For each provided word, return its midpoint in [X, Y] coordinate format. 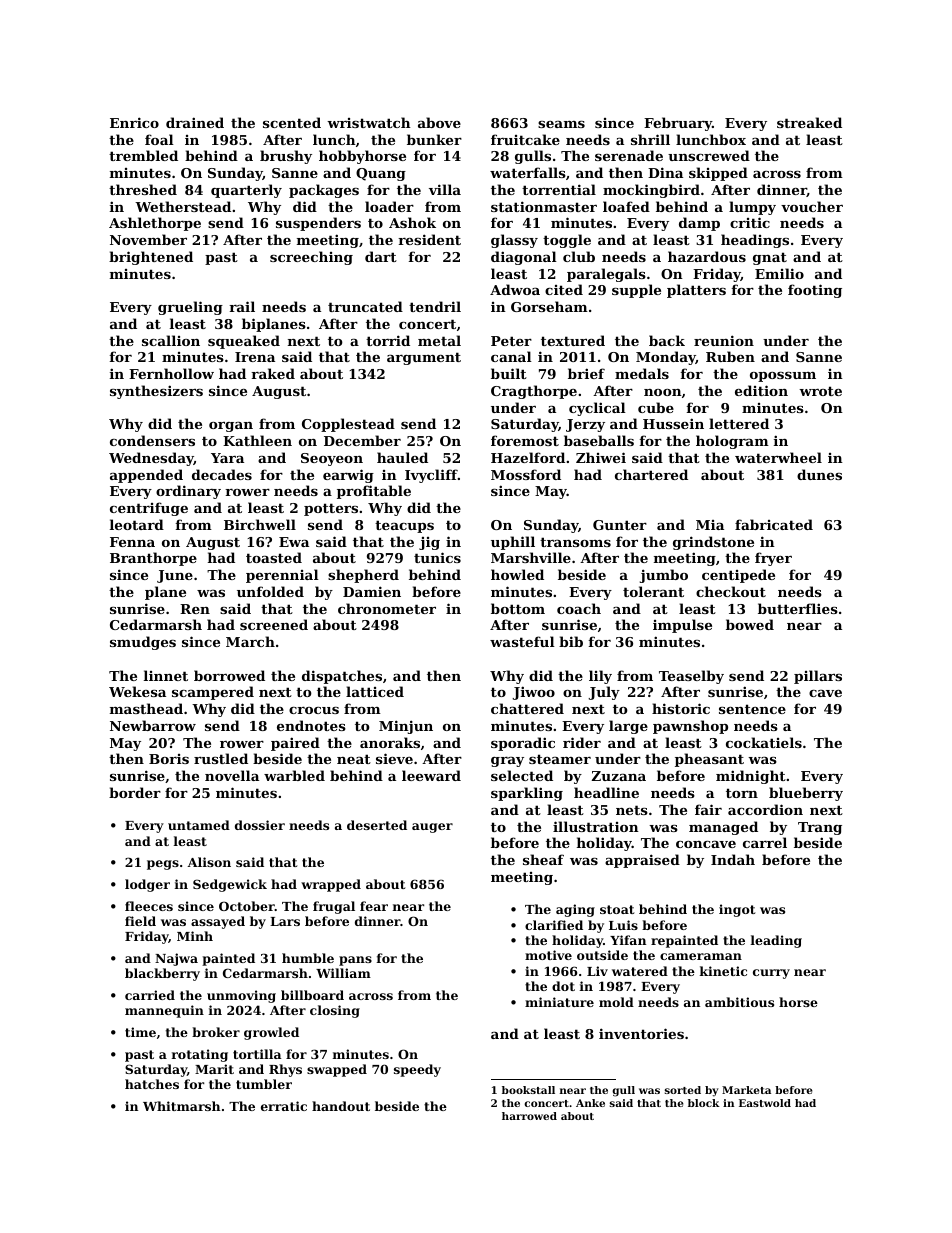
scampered [213, 693]
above [439, 122]
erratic [284, 1106]
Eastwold [765, 1103]
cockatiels [764, 742]
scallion [171, 340]
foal [159, 139]
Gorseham [549, 306]
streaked [809, 122]
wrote [820, 391]
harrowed [529, 1116]
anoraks [390, 742]
